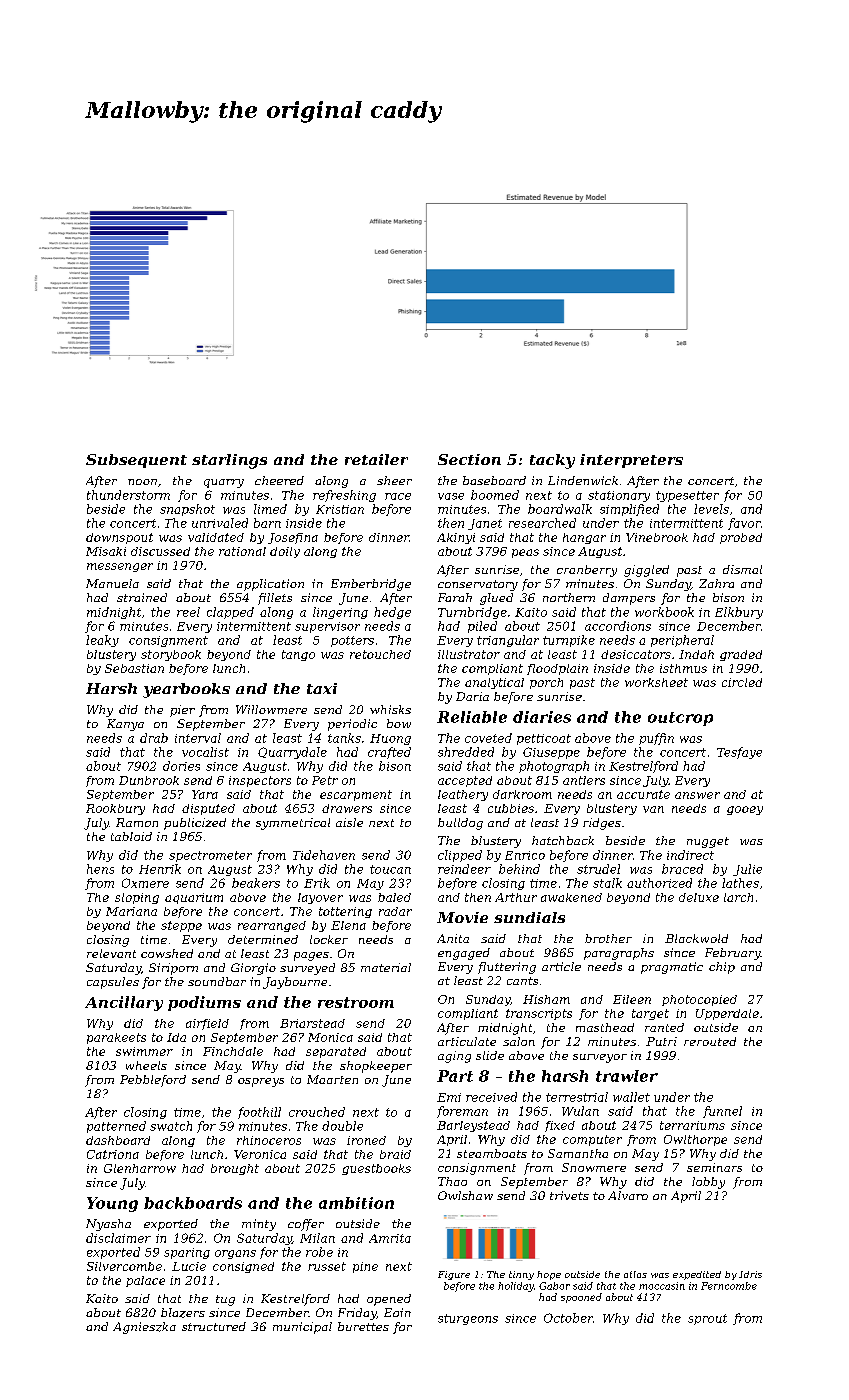 The width and height of the page is (849, 1400). I want to click on antlers, so click(584, 780).
